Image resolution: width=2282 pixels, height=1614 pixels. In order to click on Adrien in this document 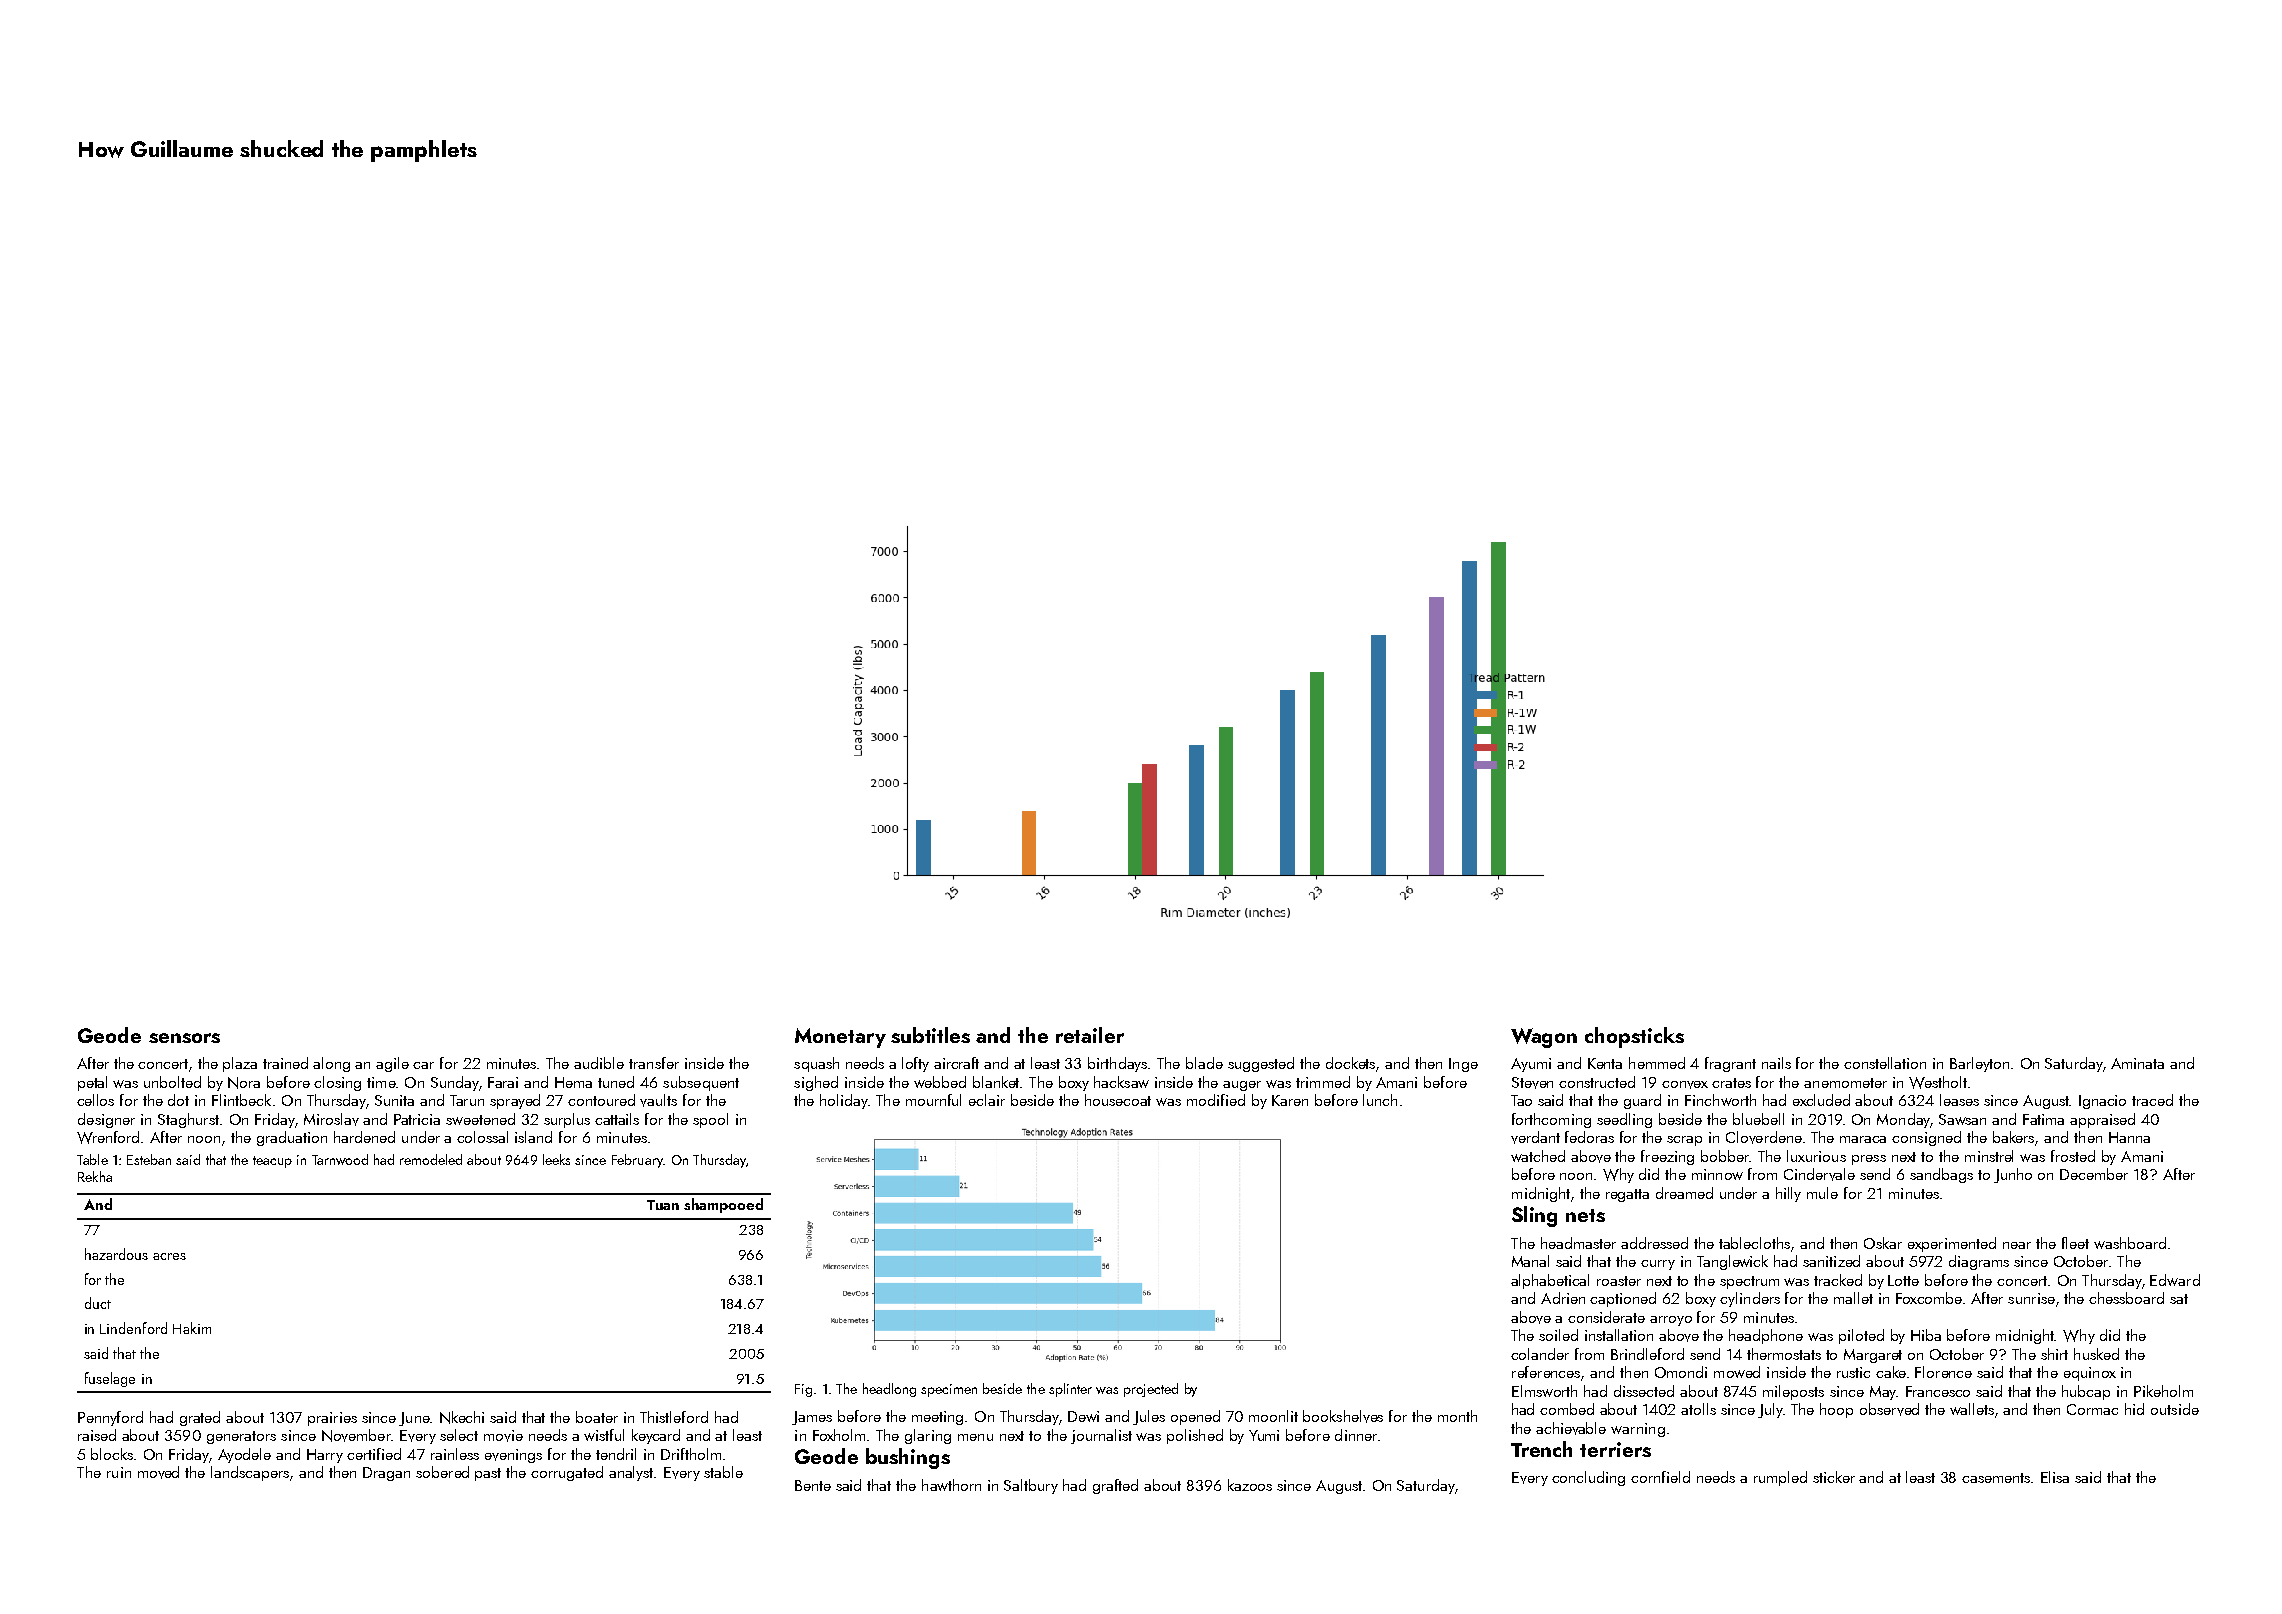, I will do `click(1563, 1298)`.
